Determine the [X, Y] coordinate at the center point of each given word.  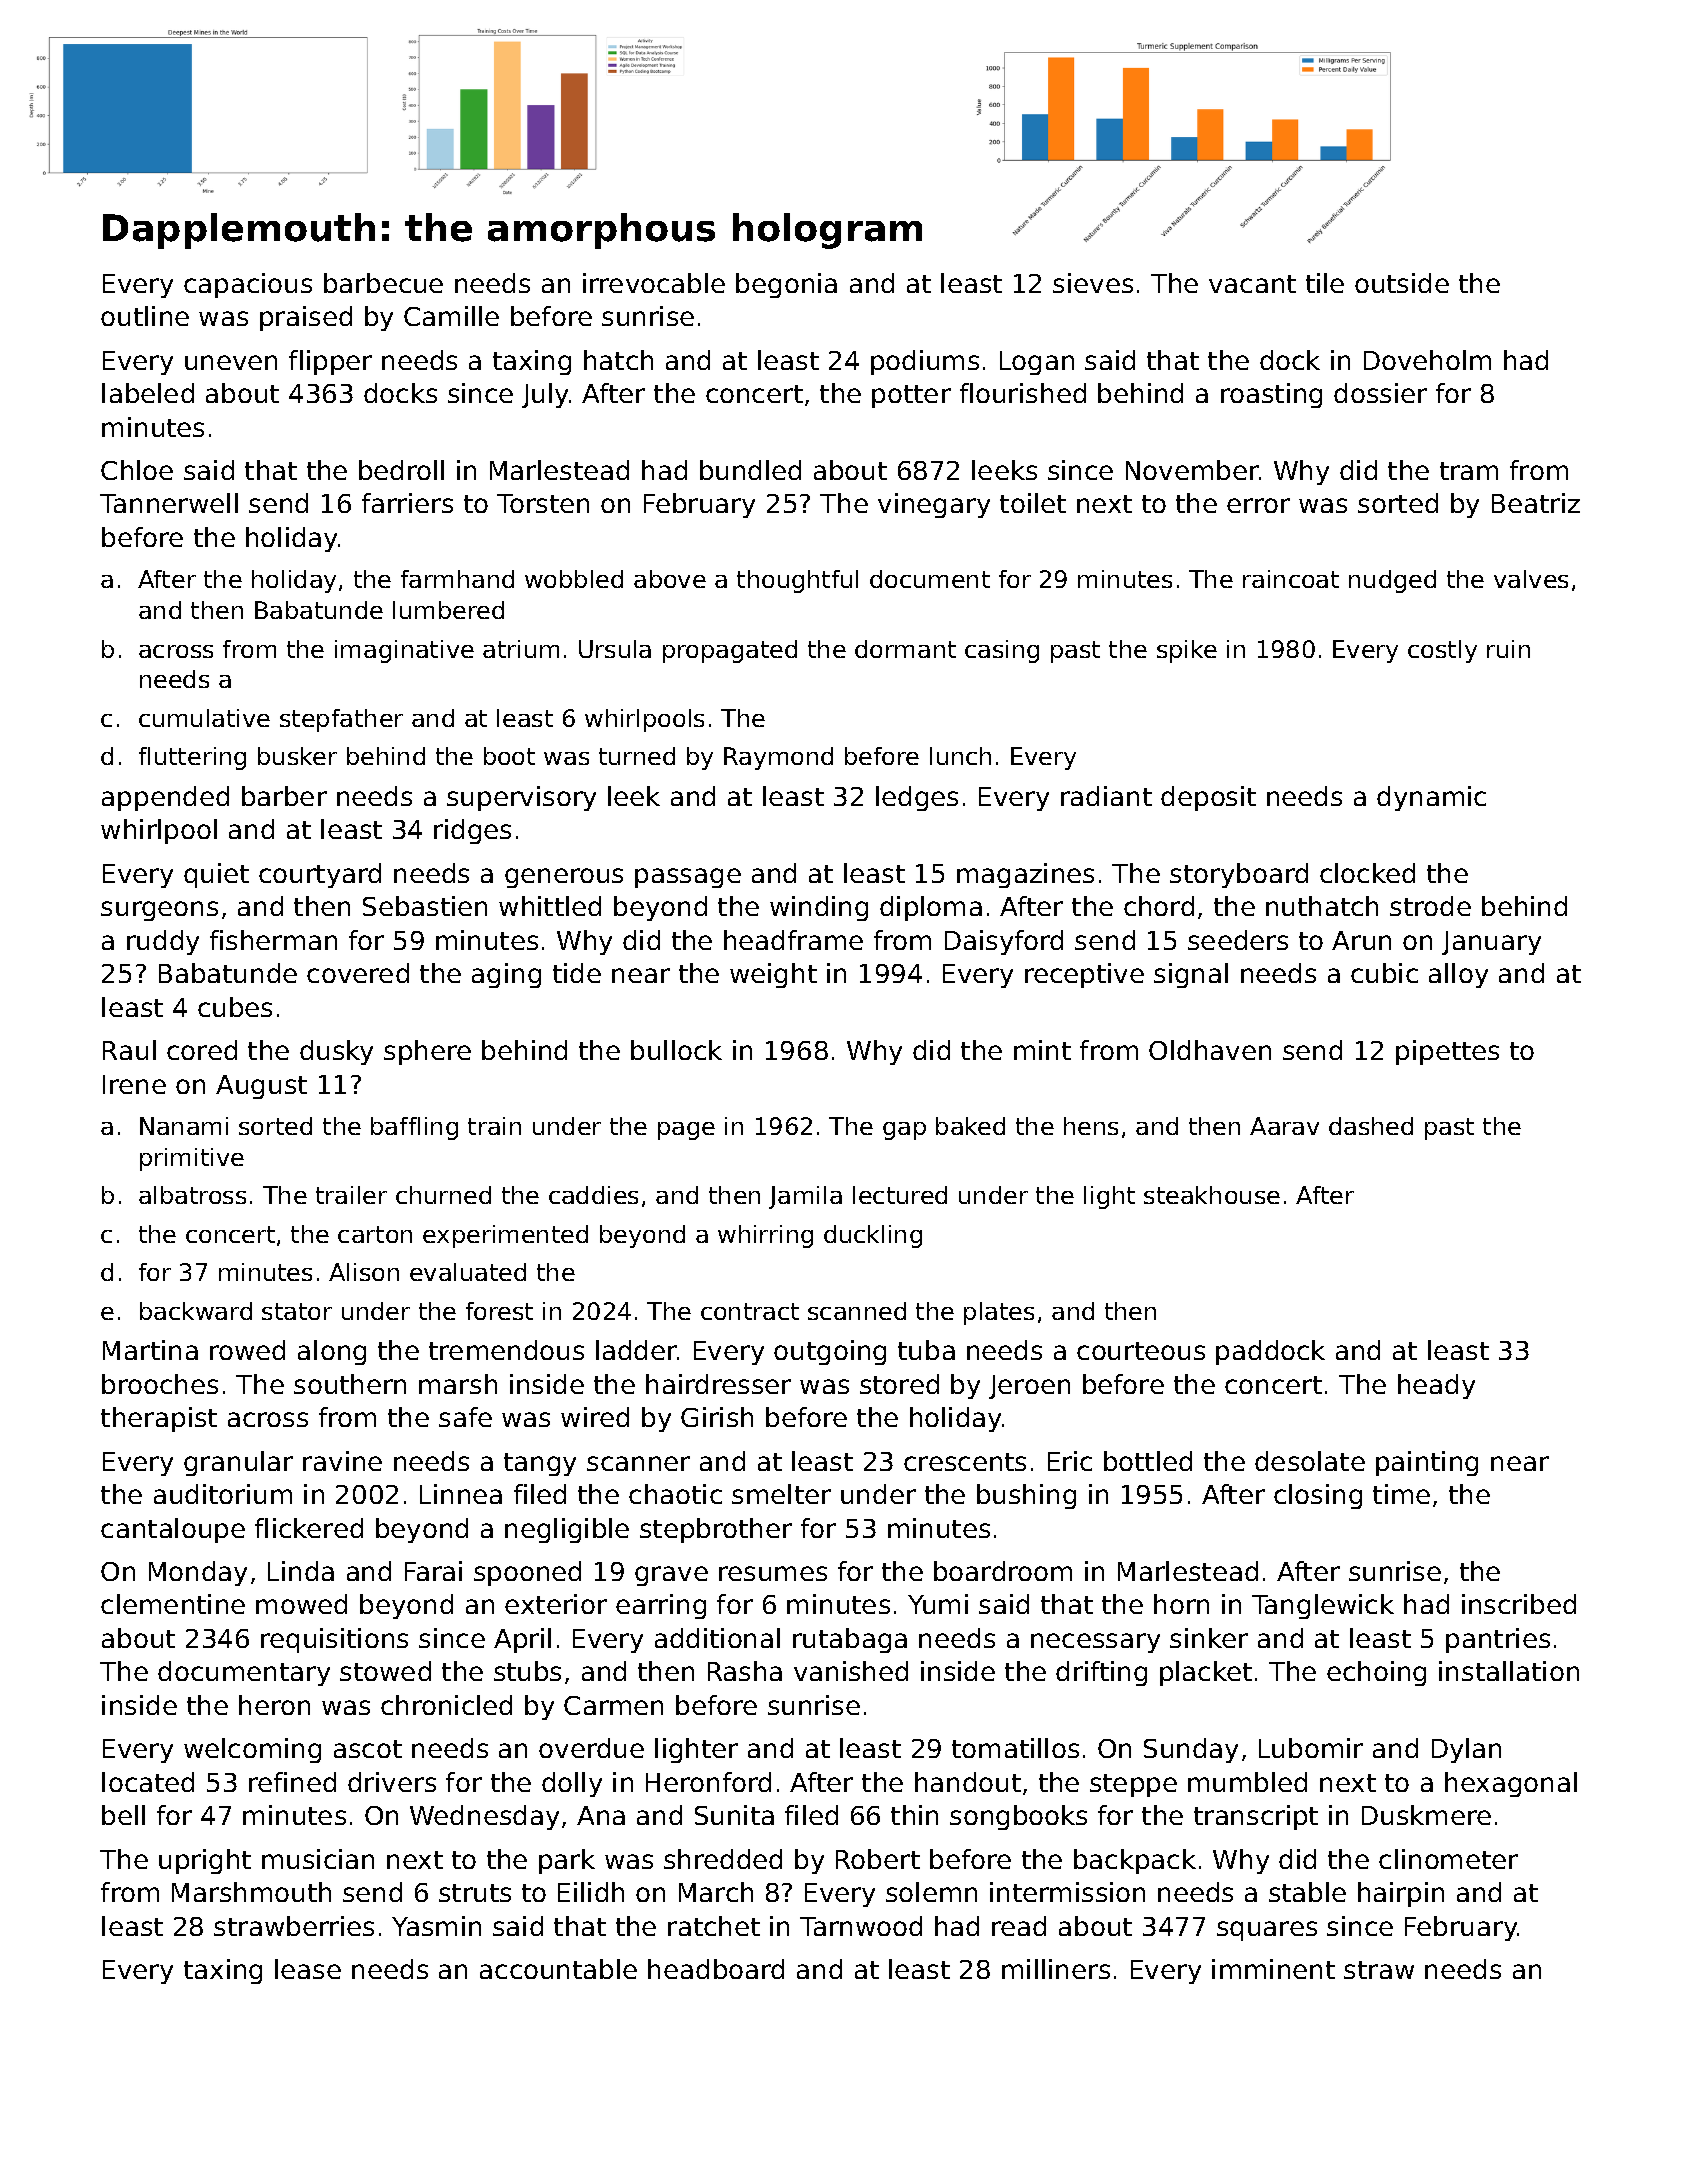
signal [1191, 975]
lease [308, 1969]
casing [1002, 651]
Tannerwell [169, 503]
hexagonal [1511, 1784]
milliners [1056, 1969]
